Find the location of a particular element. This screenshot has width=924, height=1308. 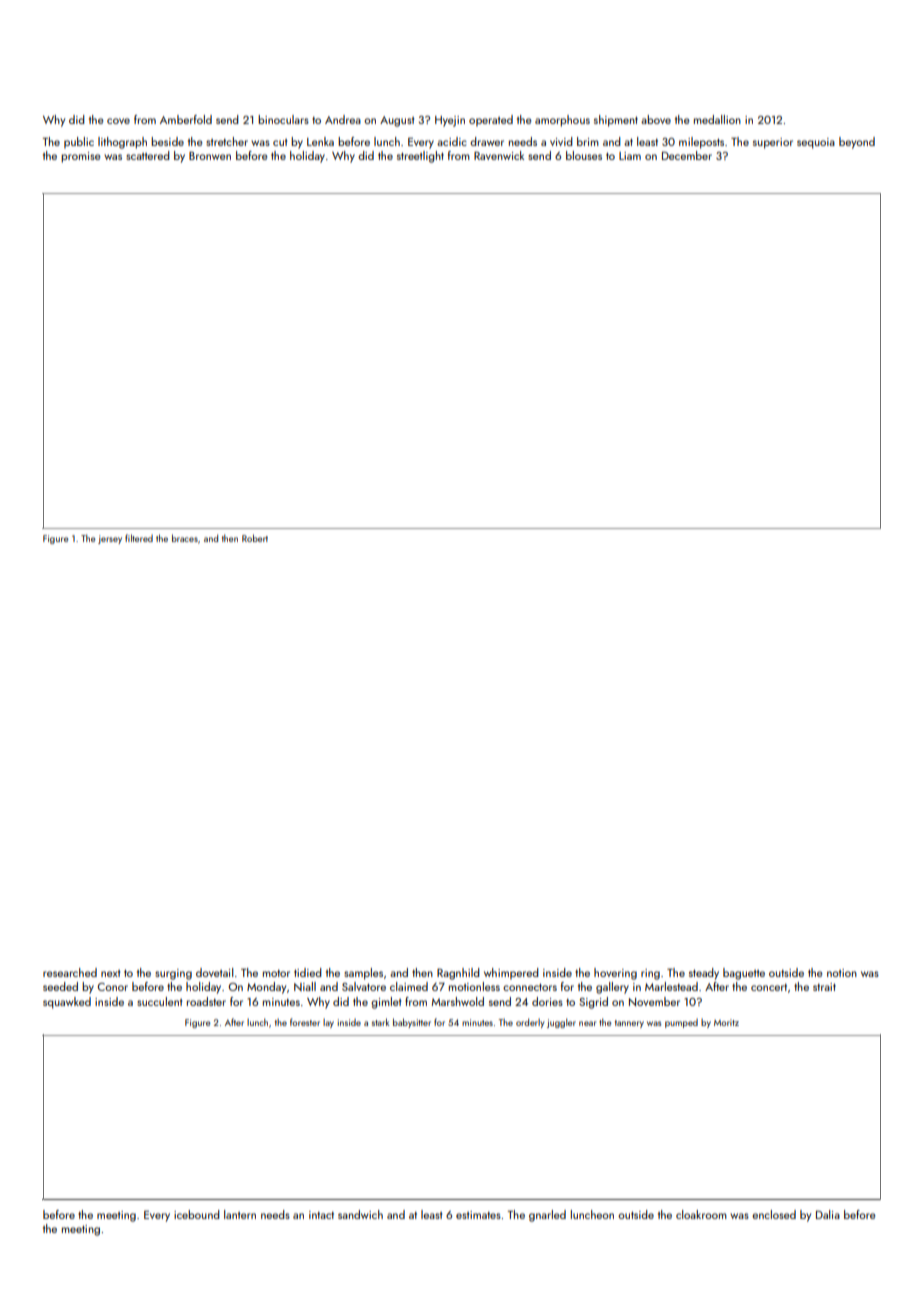

icebound is located at coordinates (197, 1214).
